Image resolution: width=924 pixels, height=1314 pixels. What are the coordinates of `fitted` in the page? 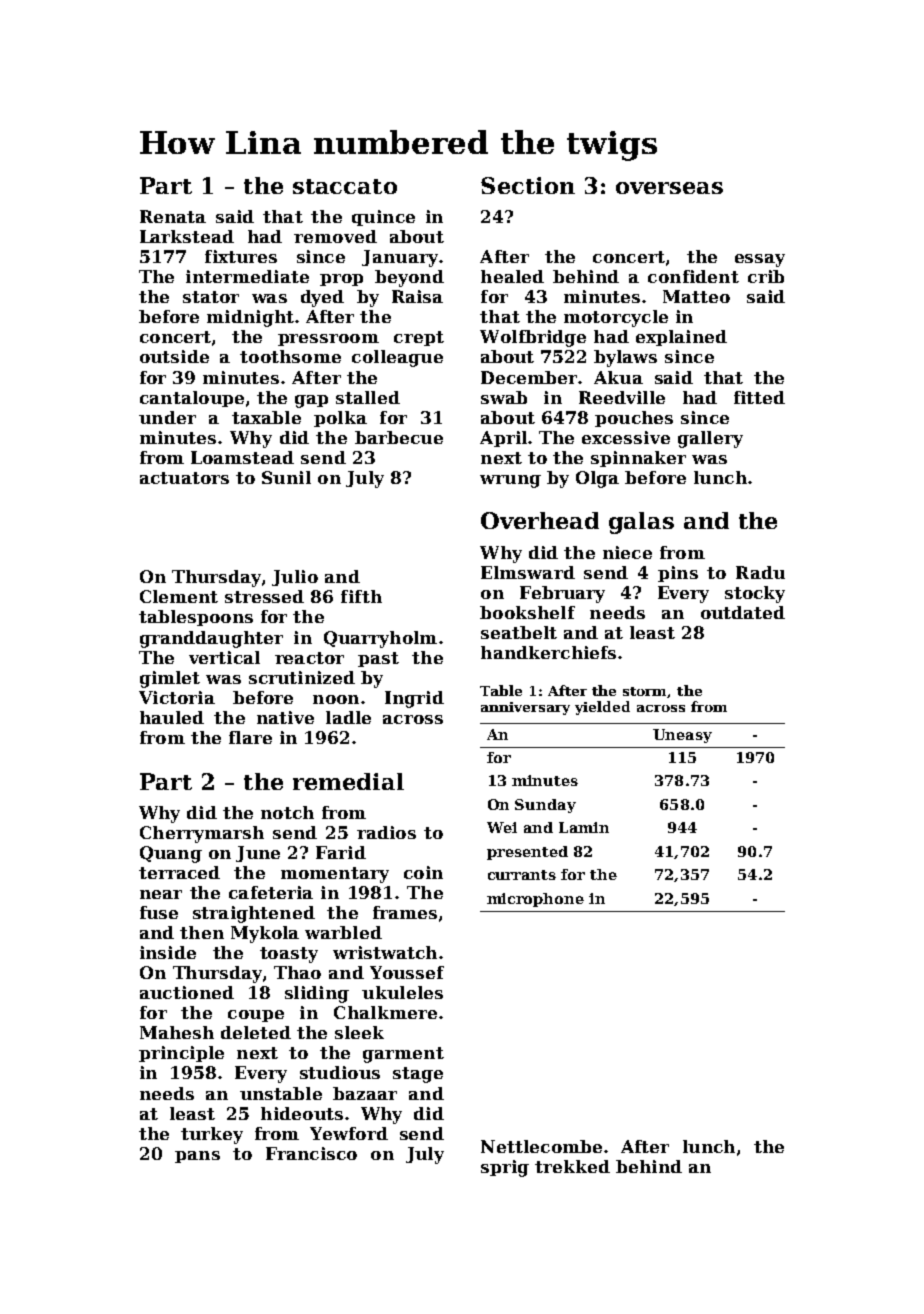 It's located at (759, 397).
